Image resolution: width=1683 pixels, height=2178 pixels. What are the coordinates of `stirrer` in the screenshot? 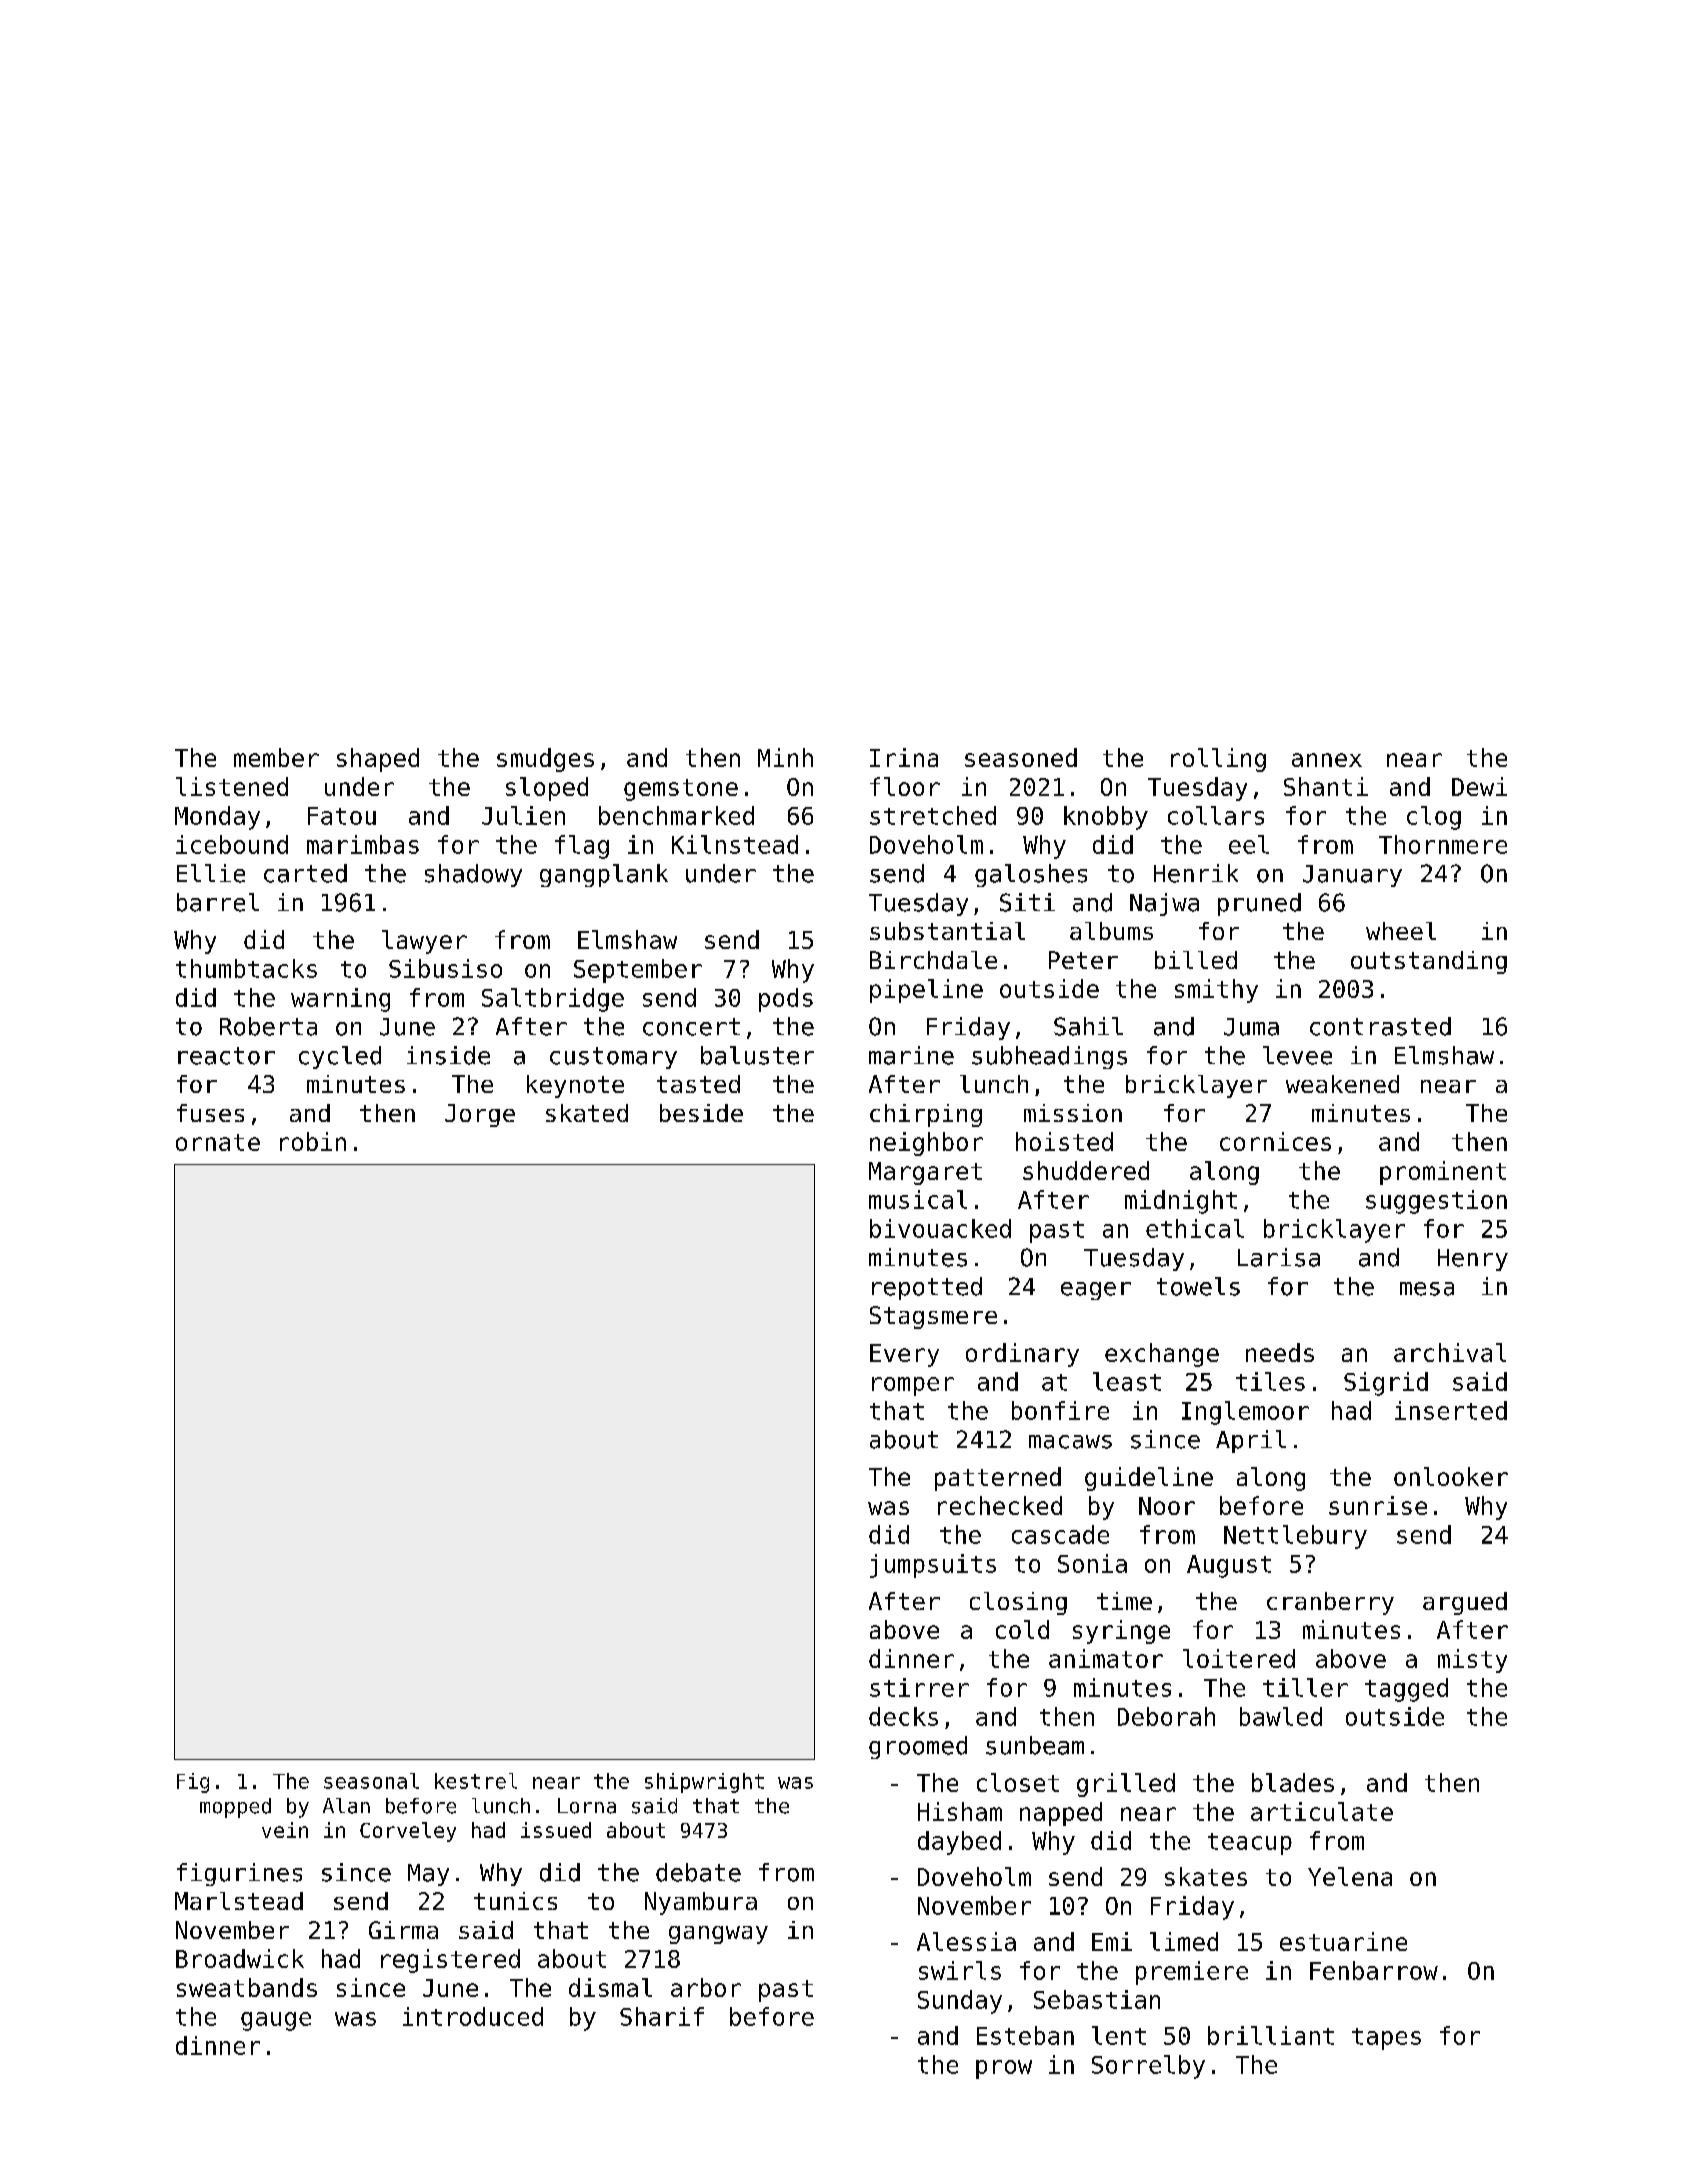 It's located at (919, 1687).
